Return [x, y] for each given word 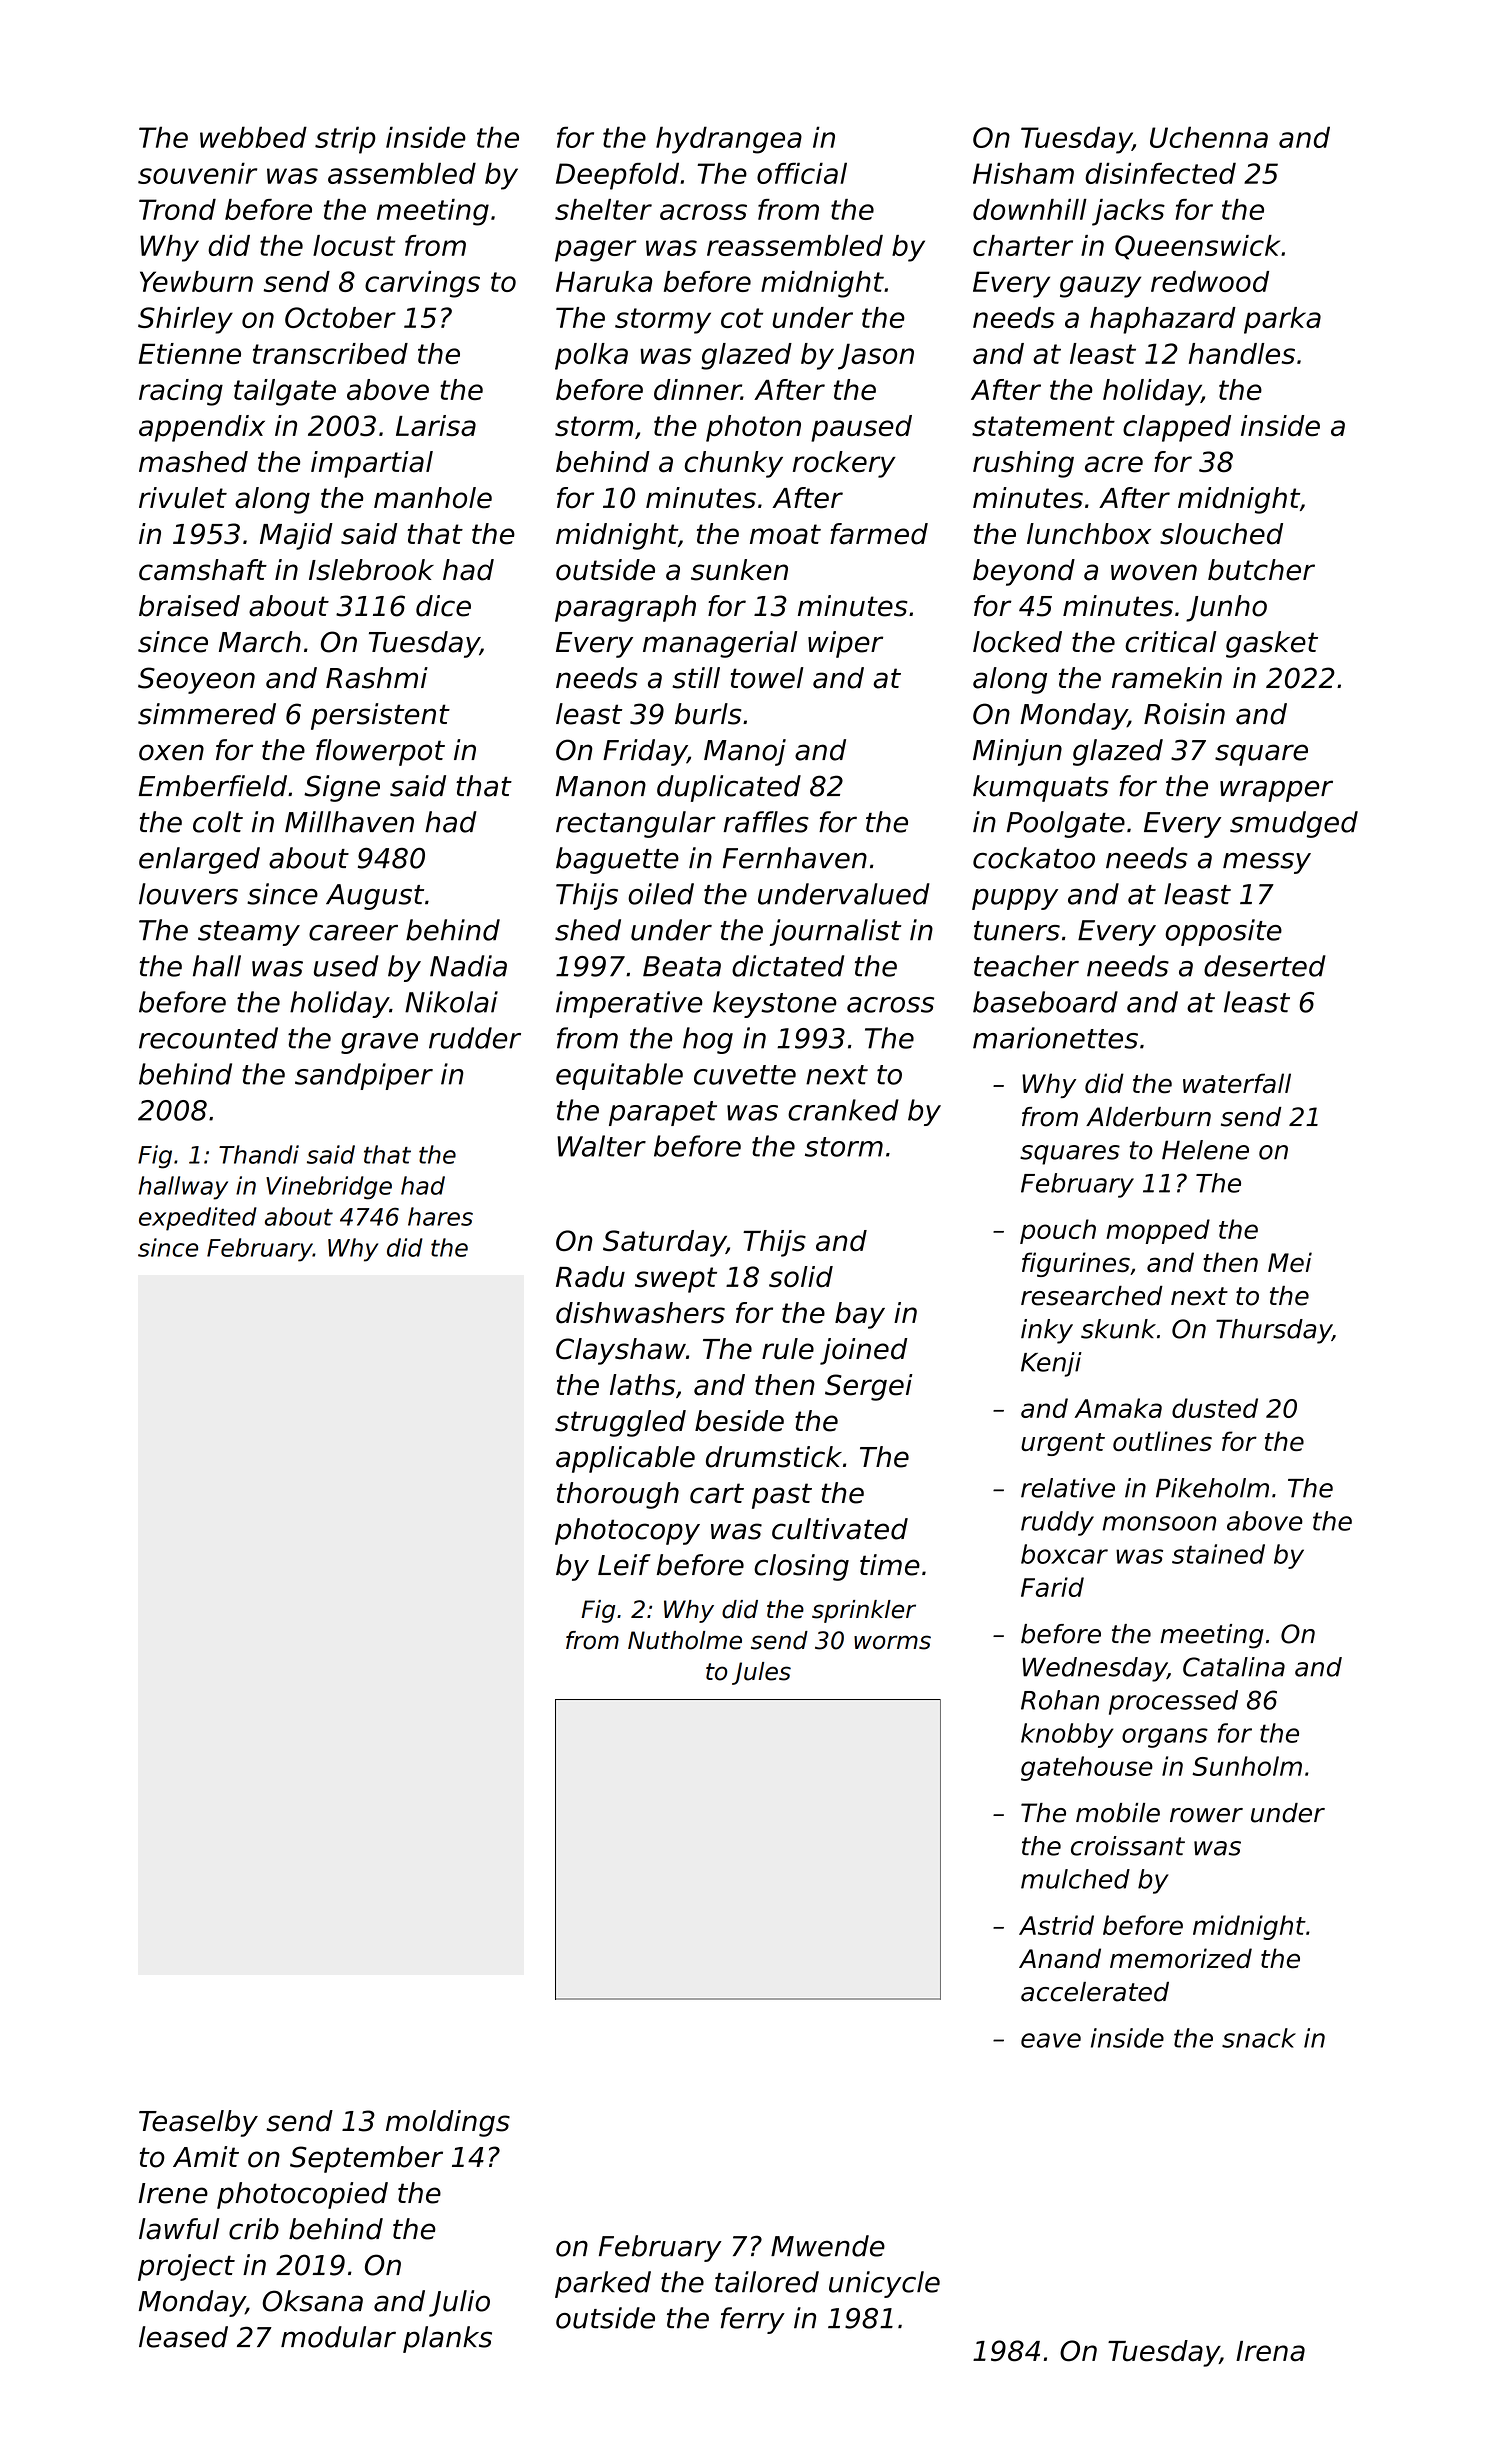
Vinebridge [329, 1188]
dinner [697, 389]
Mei [1290, 1262]
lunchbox [1089, 534]
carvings [422, 284]
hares [440, 1216]
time [890, 1565]
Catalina [1234, 1667]
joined [864, 1351]
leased [183, 2337]
